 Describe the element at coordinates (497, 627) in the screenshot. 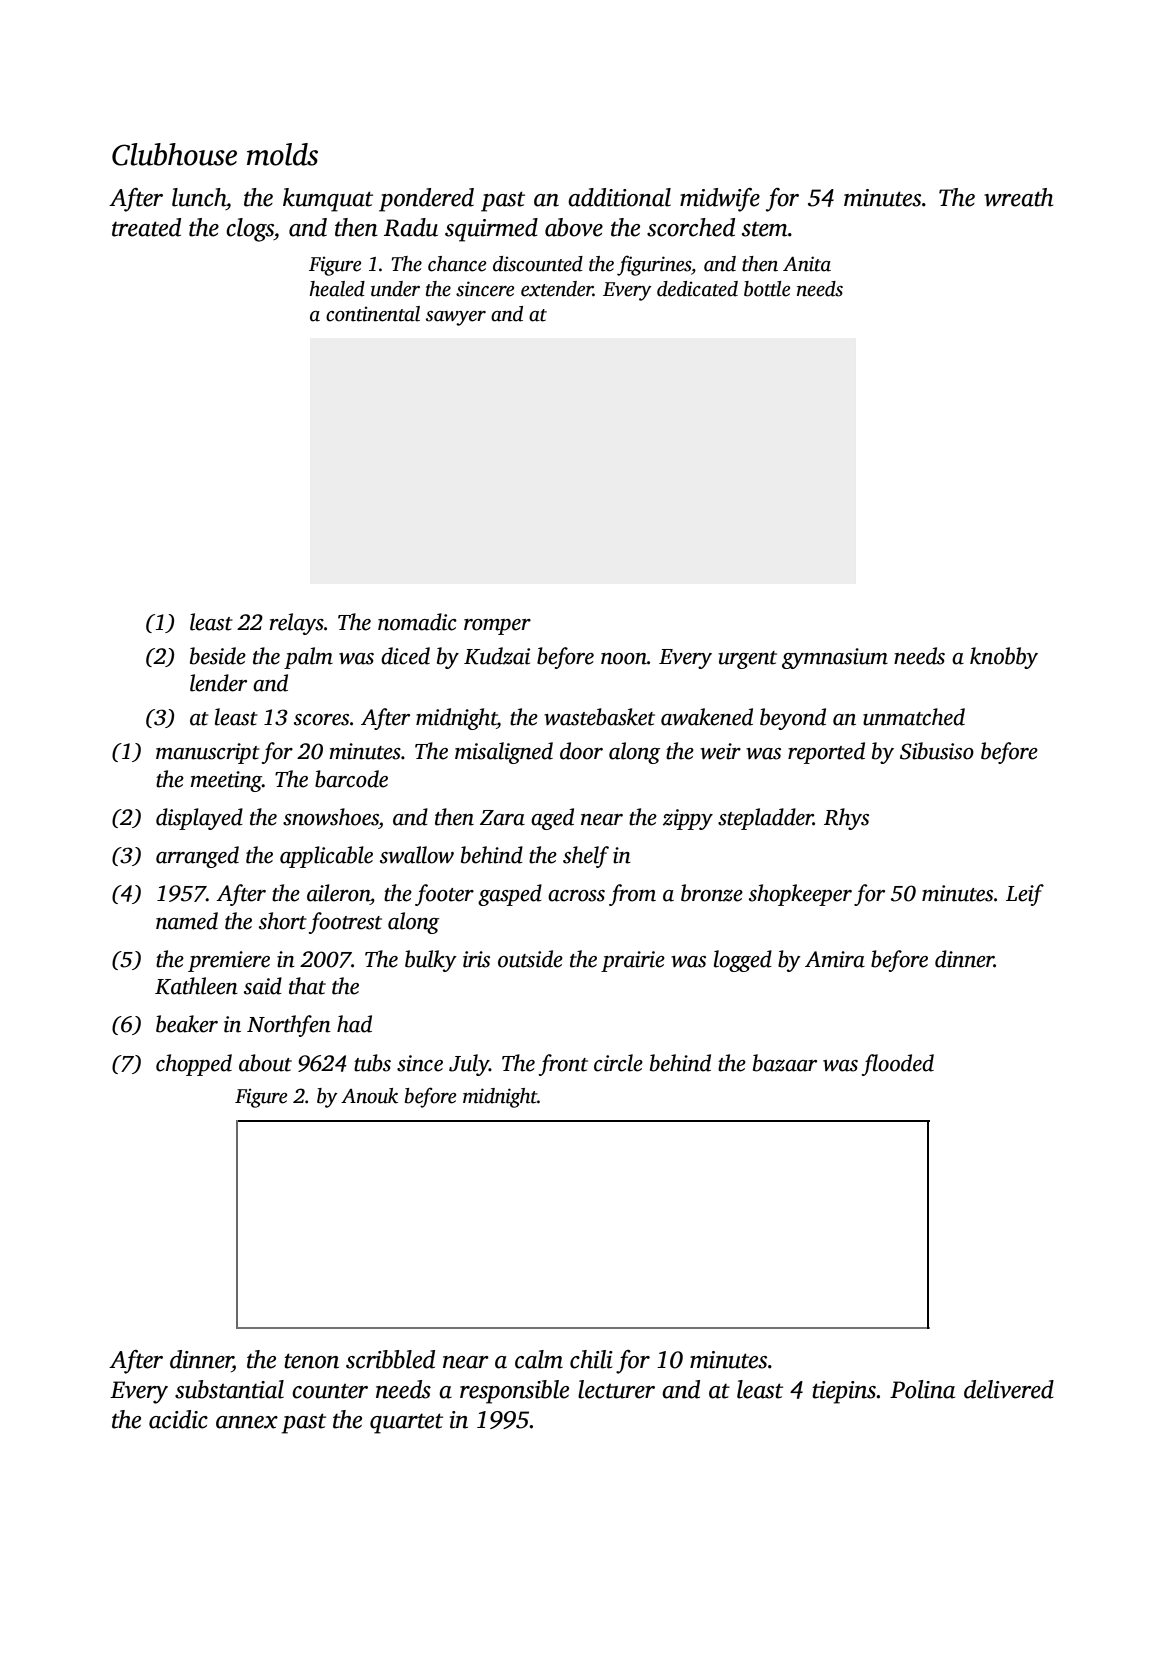

I see `romper` at that location.
